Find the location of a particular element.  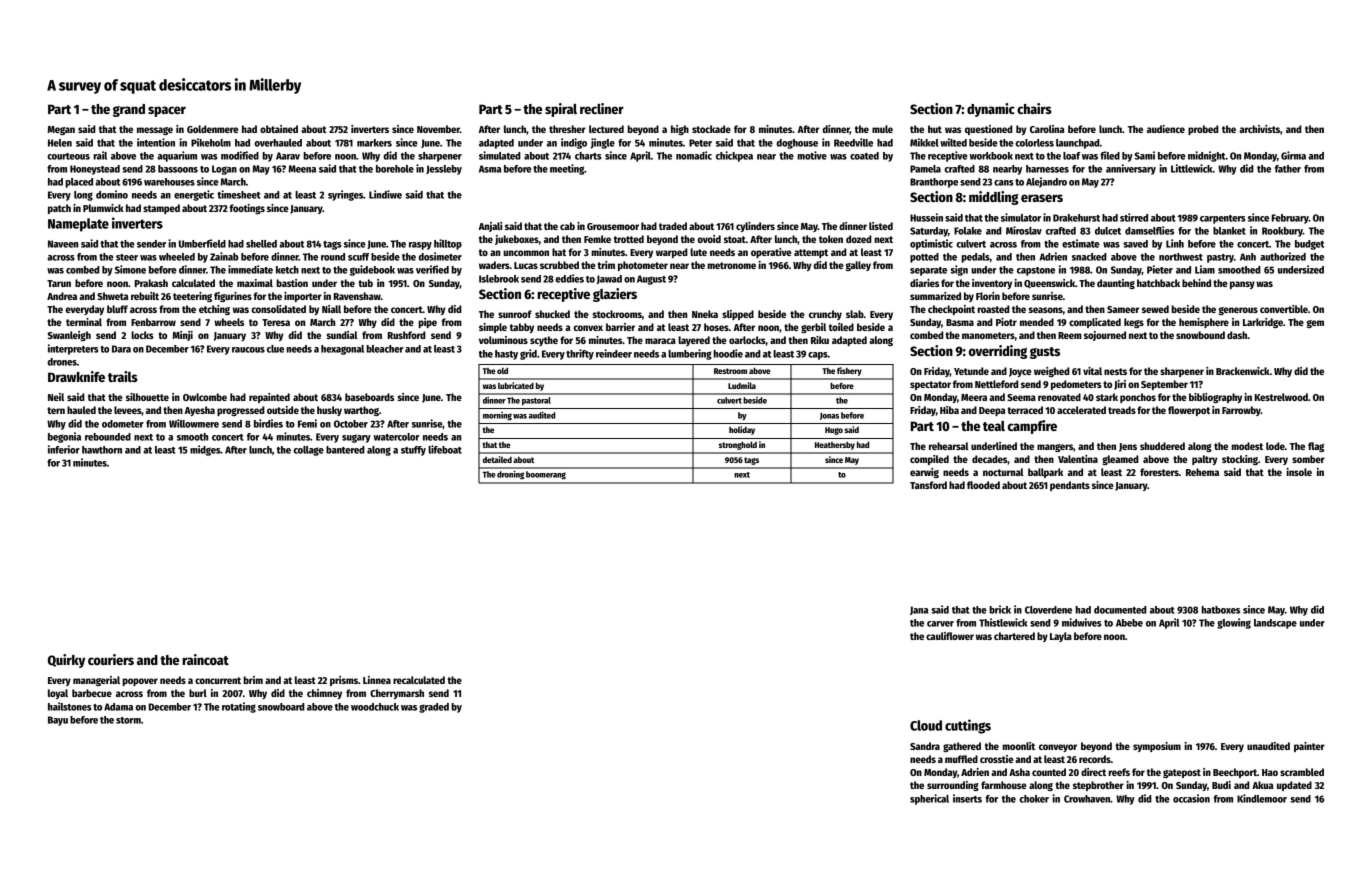

inserts is located at coordinates (967, 798).
